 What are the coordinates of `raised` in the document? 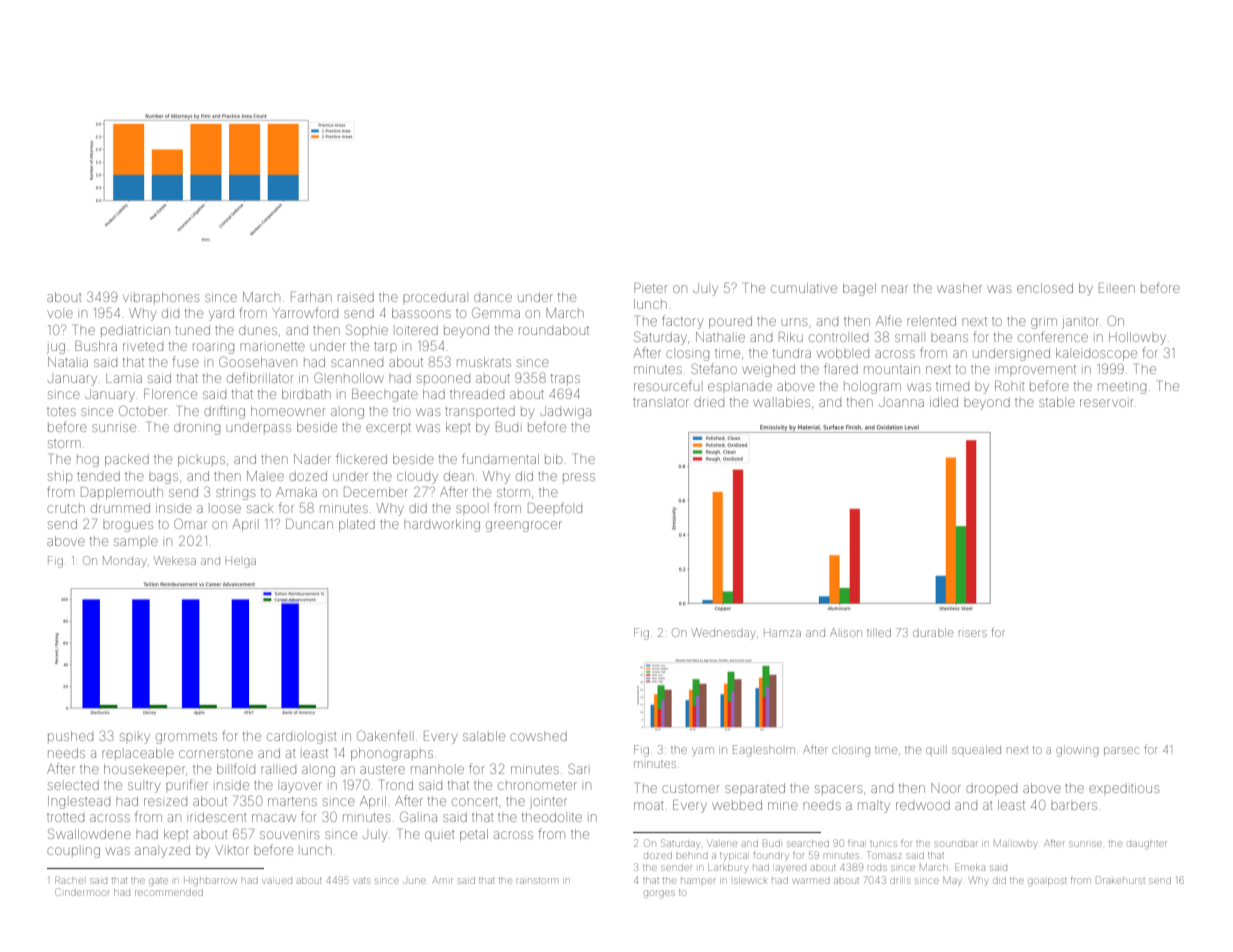 It's located at (356, 297).
